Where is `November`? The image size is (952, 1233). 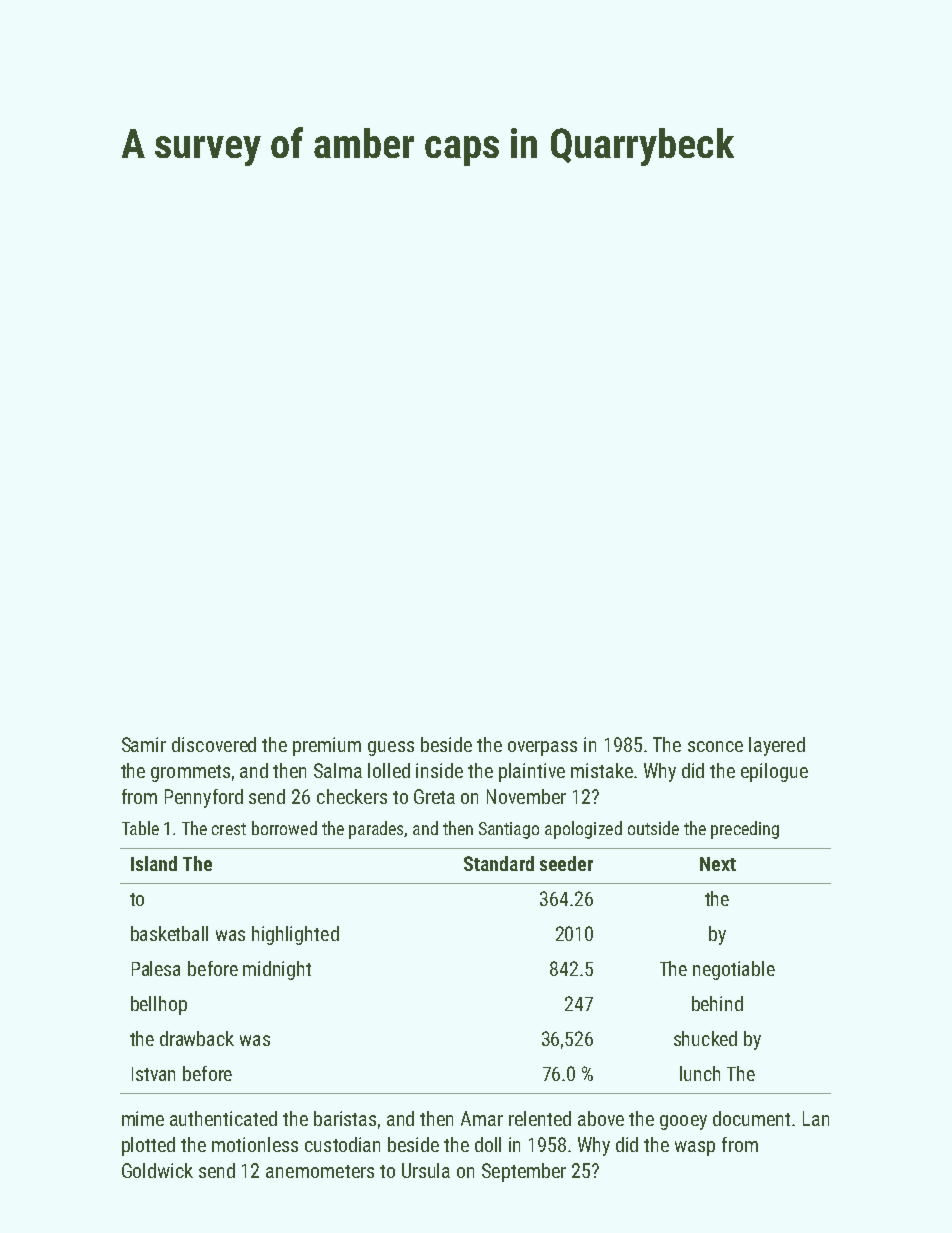
November is located at coordinates (526, 796).
